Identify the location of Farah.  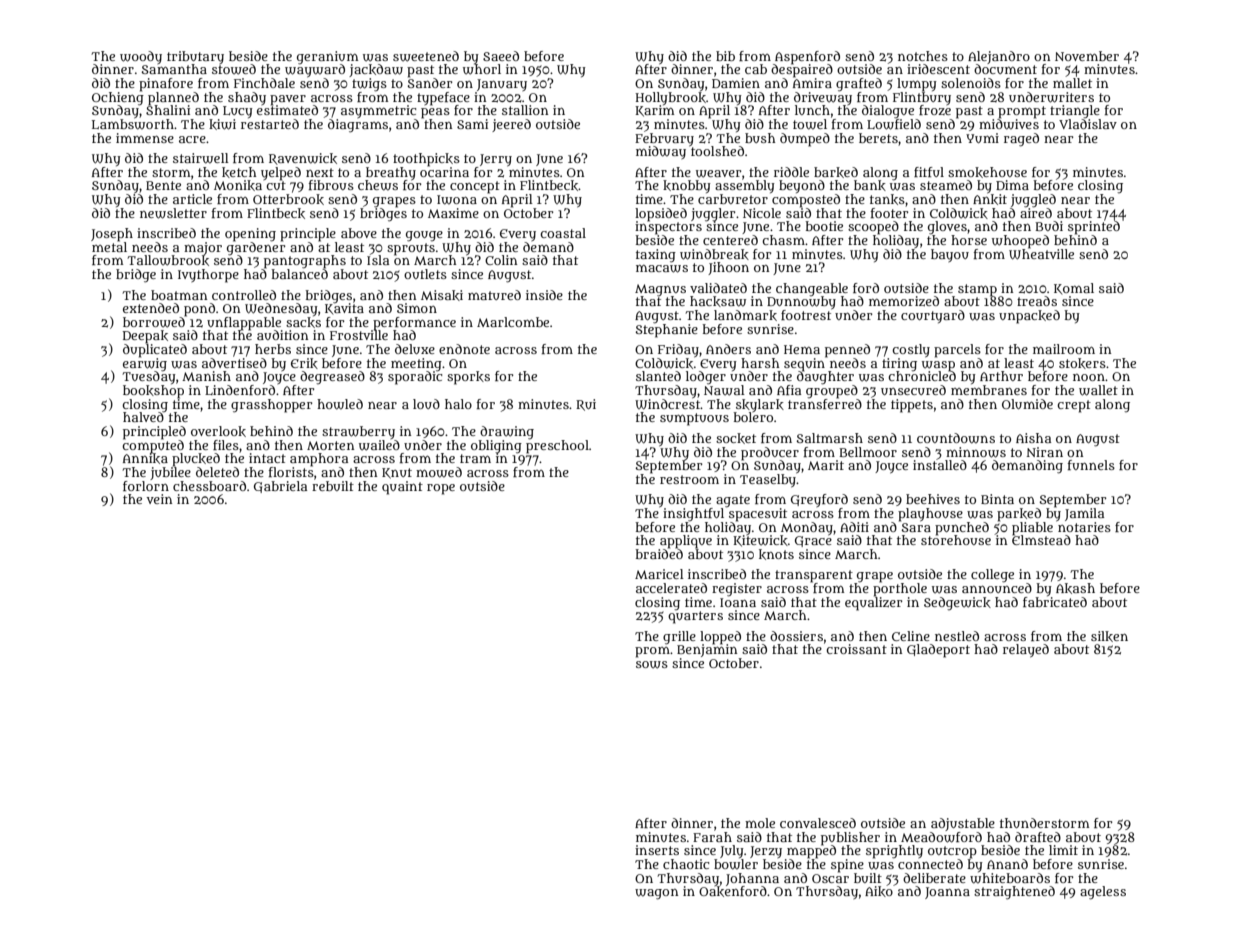
(712, 837).
